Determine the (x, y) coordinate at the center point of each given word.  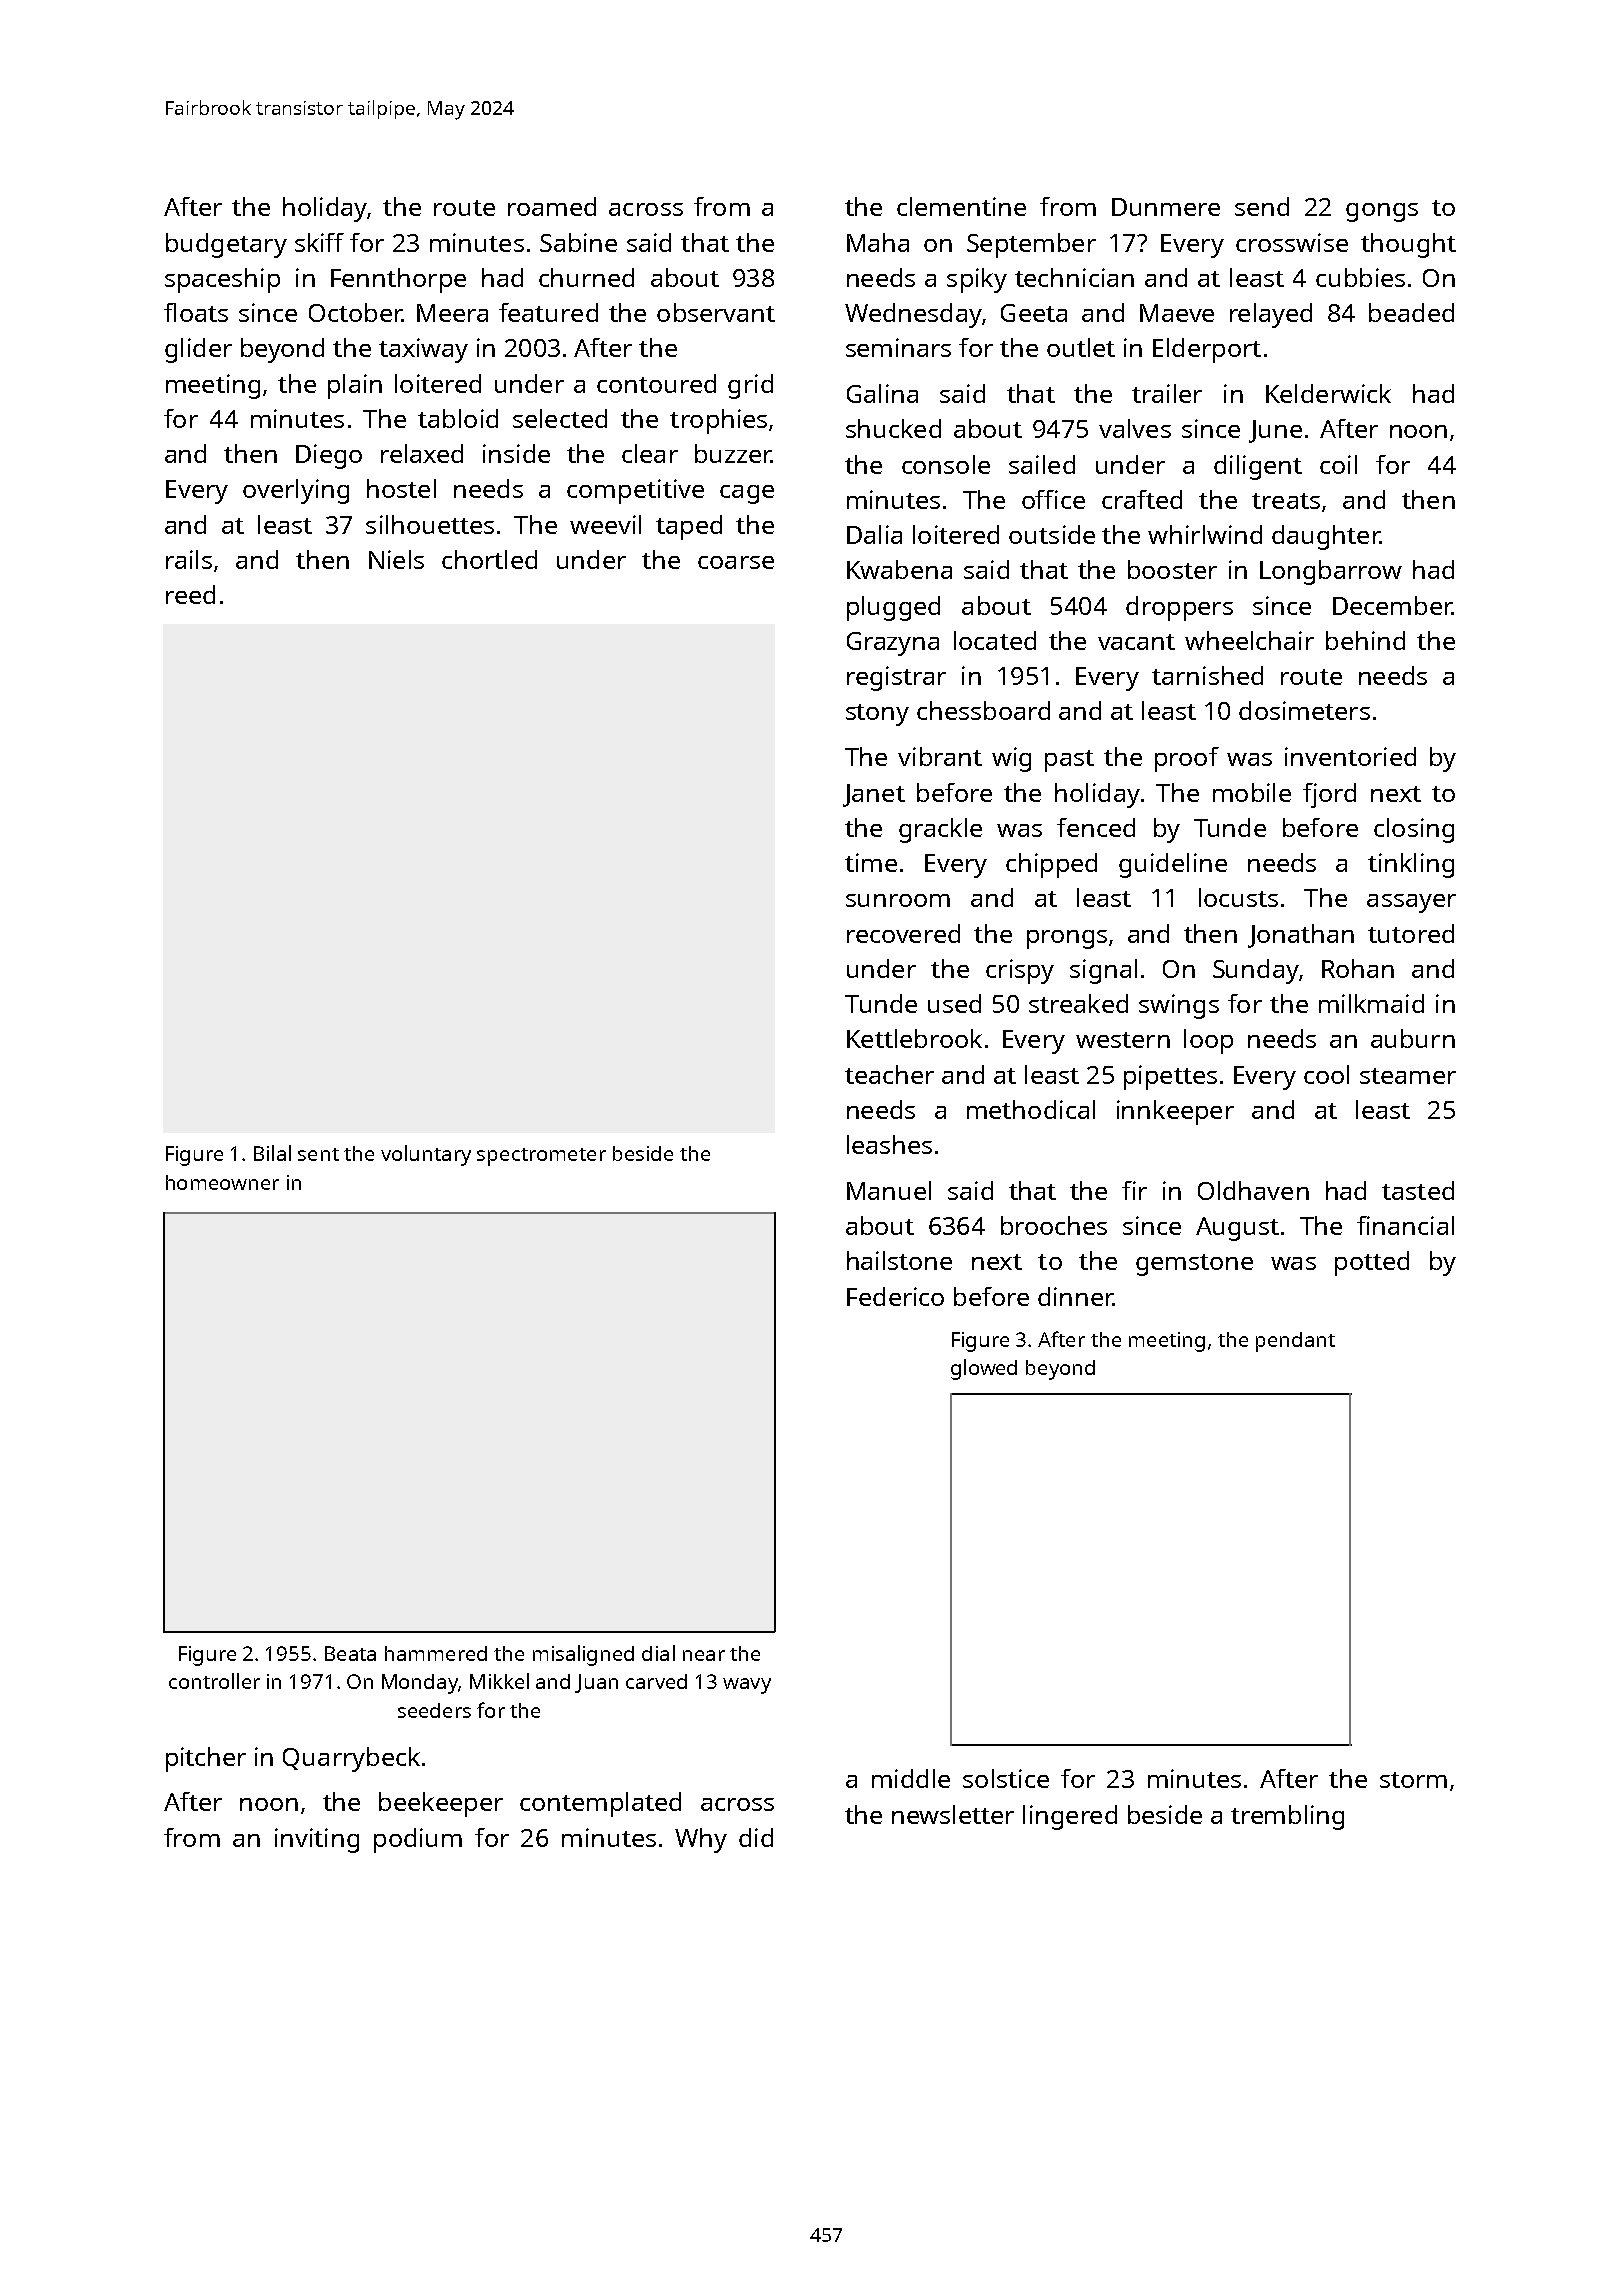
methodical (1031, 1109)
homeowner (222, 1182)
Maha (878, 242)
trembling (1287, 1817)
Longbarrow (1331, 572)
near (704, 1655)
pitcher (206, 1759)
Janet (874, 795)
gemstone (1194, 1265)
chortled (489, 559)
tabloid (458, 418)
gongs (1382, 212)
